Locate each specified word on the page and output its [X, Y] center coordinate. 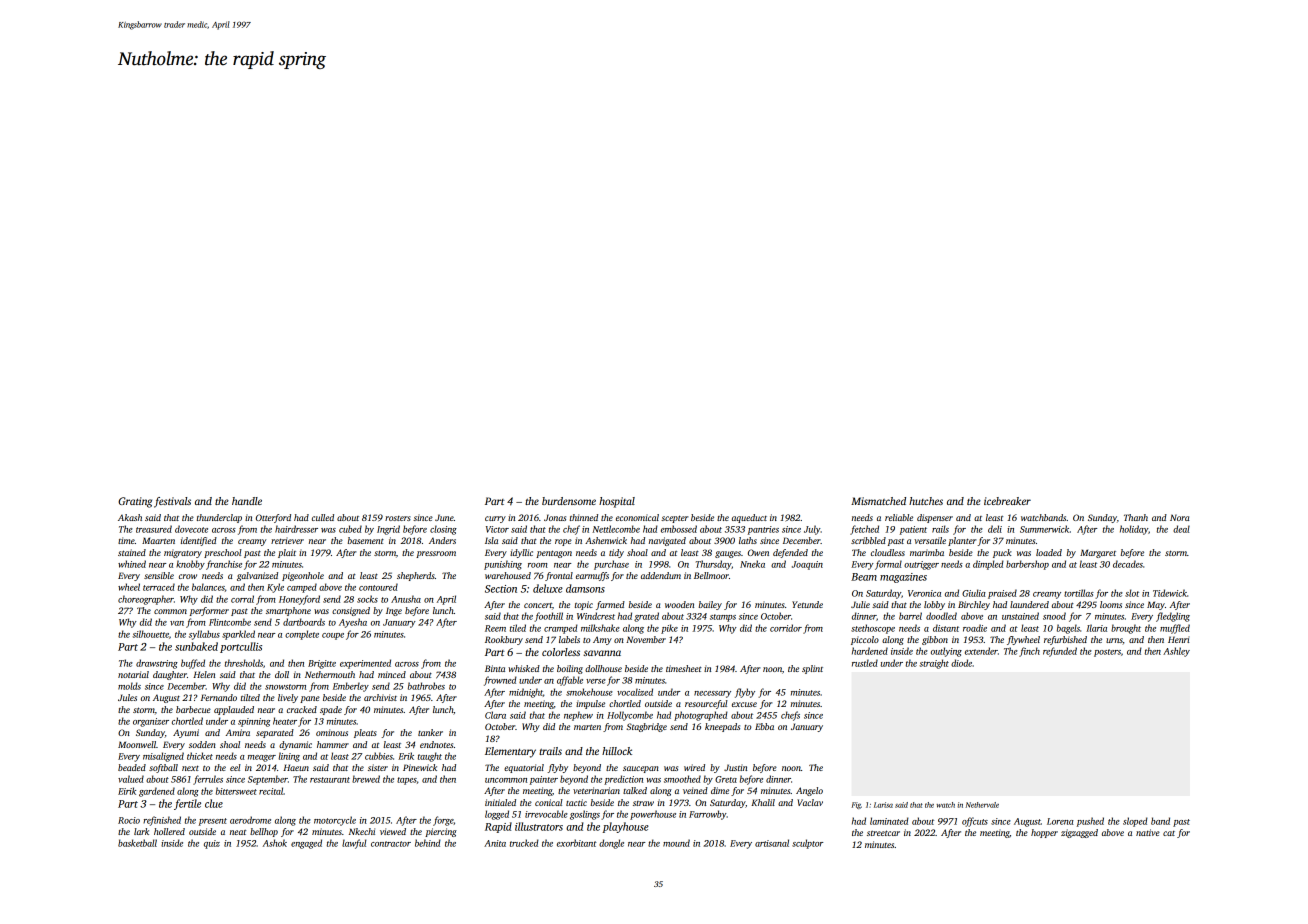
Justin [735, 767]
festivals [172, 502]
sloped [1135, 822]
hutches [926, 501]
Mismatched [878, 501]
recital [271, 791]
